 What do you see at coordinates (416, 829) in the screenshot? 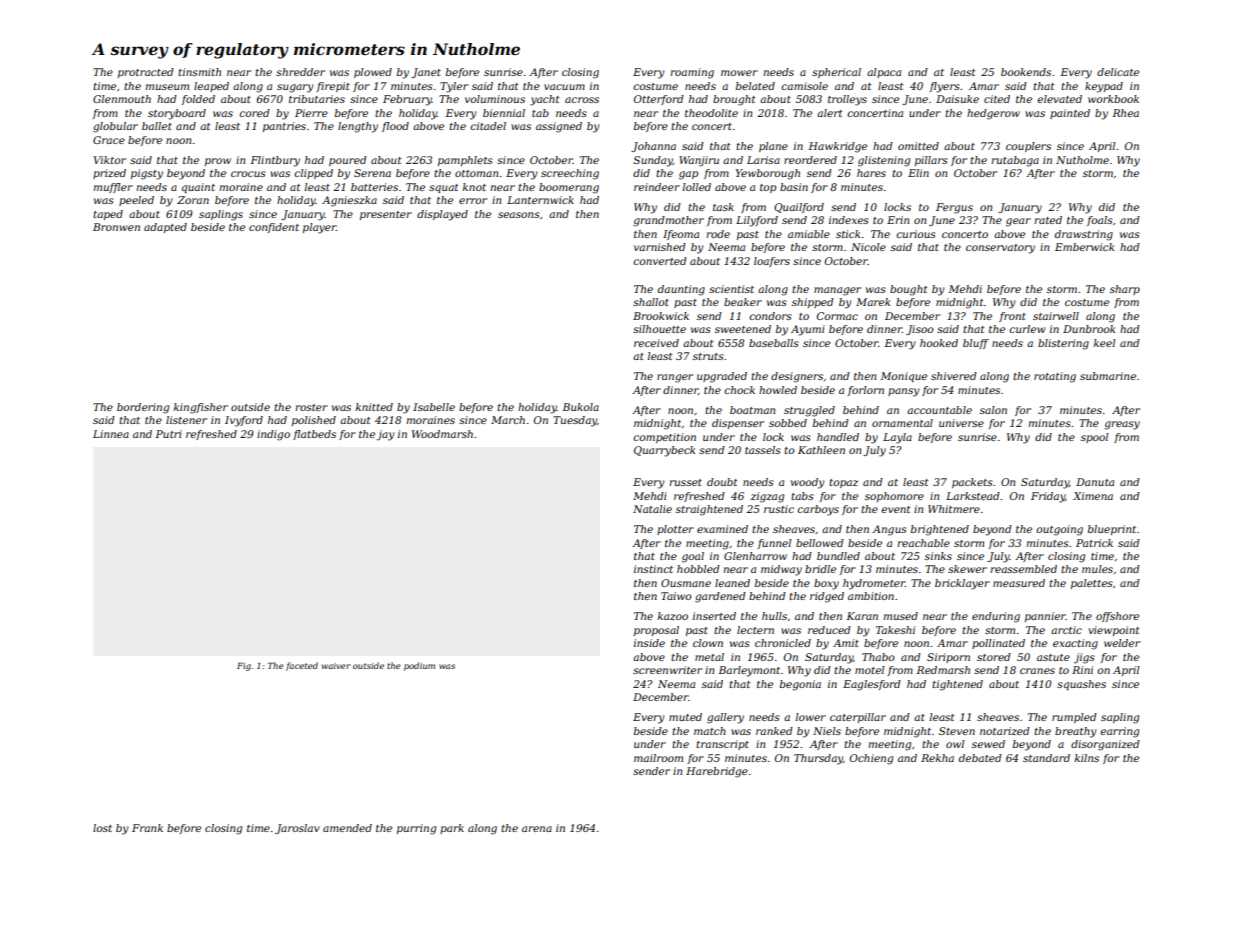
I see `purring` at bounding box center [416, 829].
